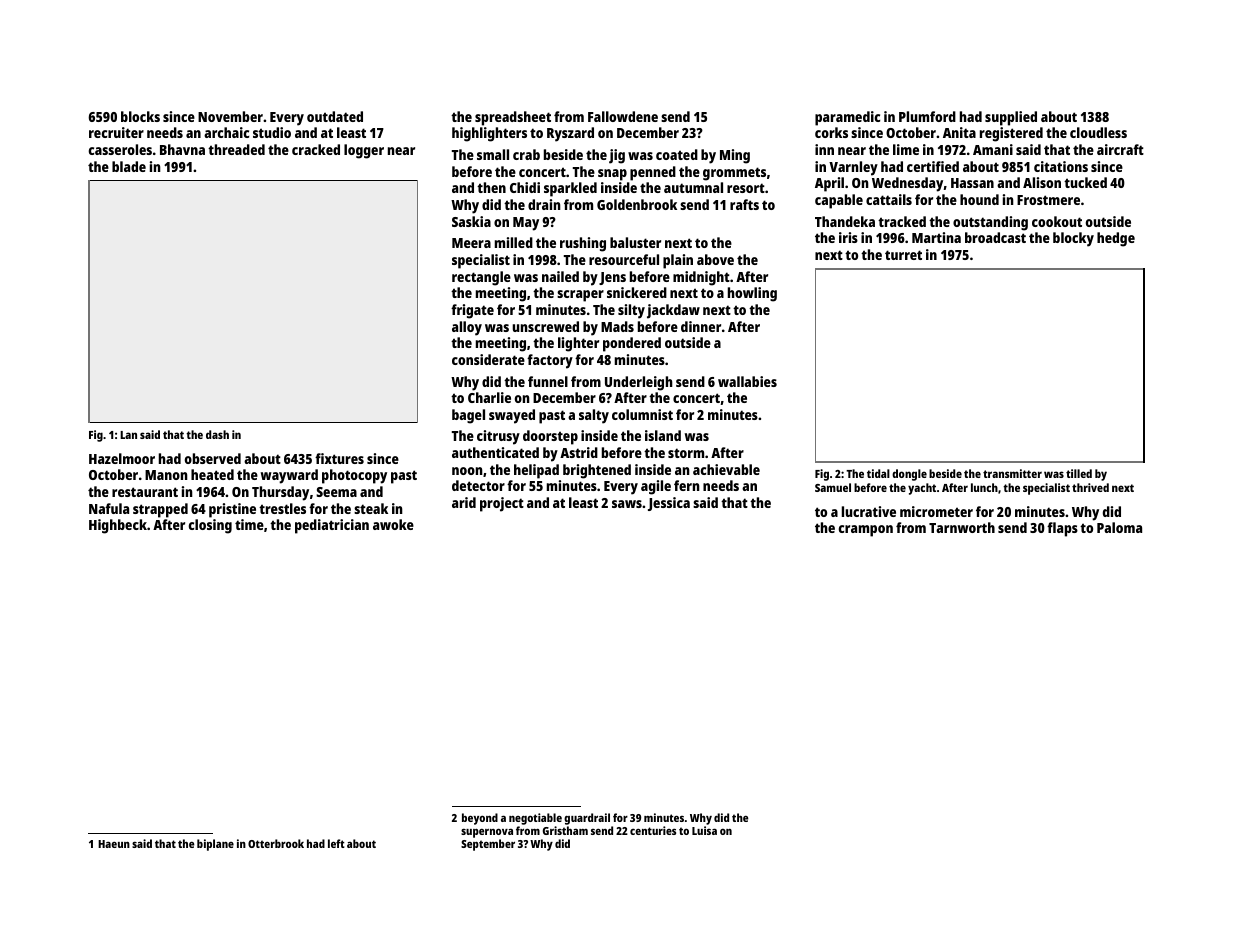  What do you see at coordinates (701, 326) in the screenshot?
I see `dinner` at bounding box center [701, 326].
